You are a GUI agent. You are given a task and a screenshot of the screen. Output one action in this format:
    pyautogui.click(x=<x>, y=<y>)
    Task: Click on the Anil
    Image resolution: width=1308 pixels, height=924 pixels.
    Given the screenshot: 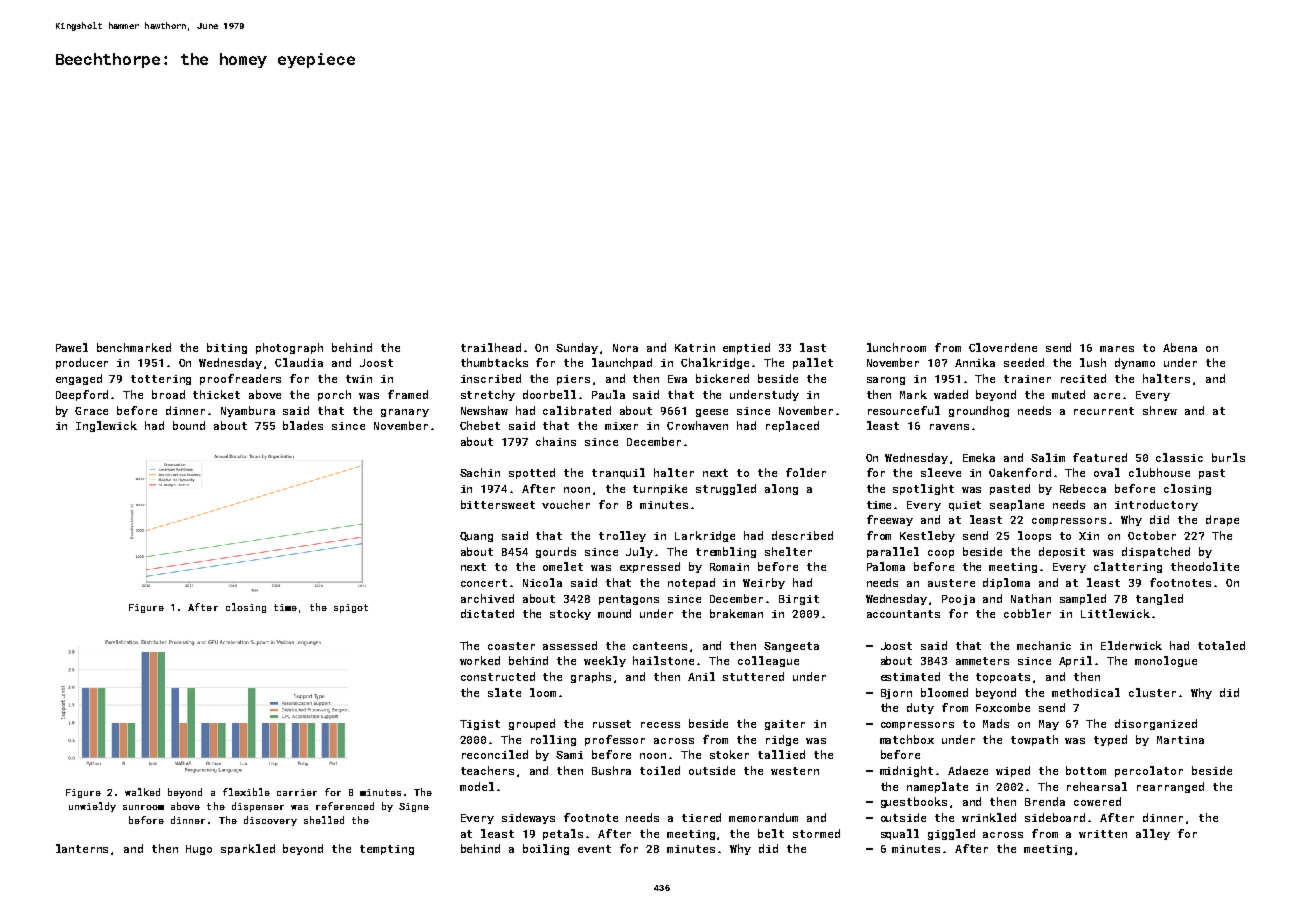 What is the action you would take?
    pyautogui.click(x=701, y=676)
